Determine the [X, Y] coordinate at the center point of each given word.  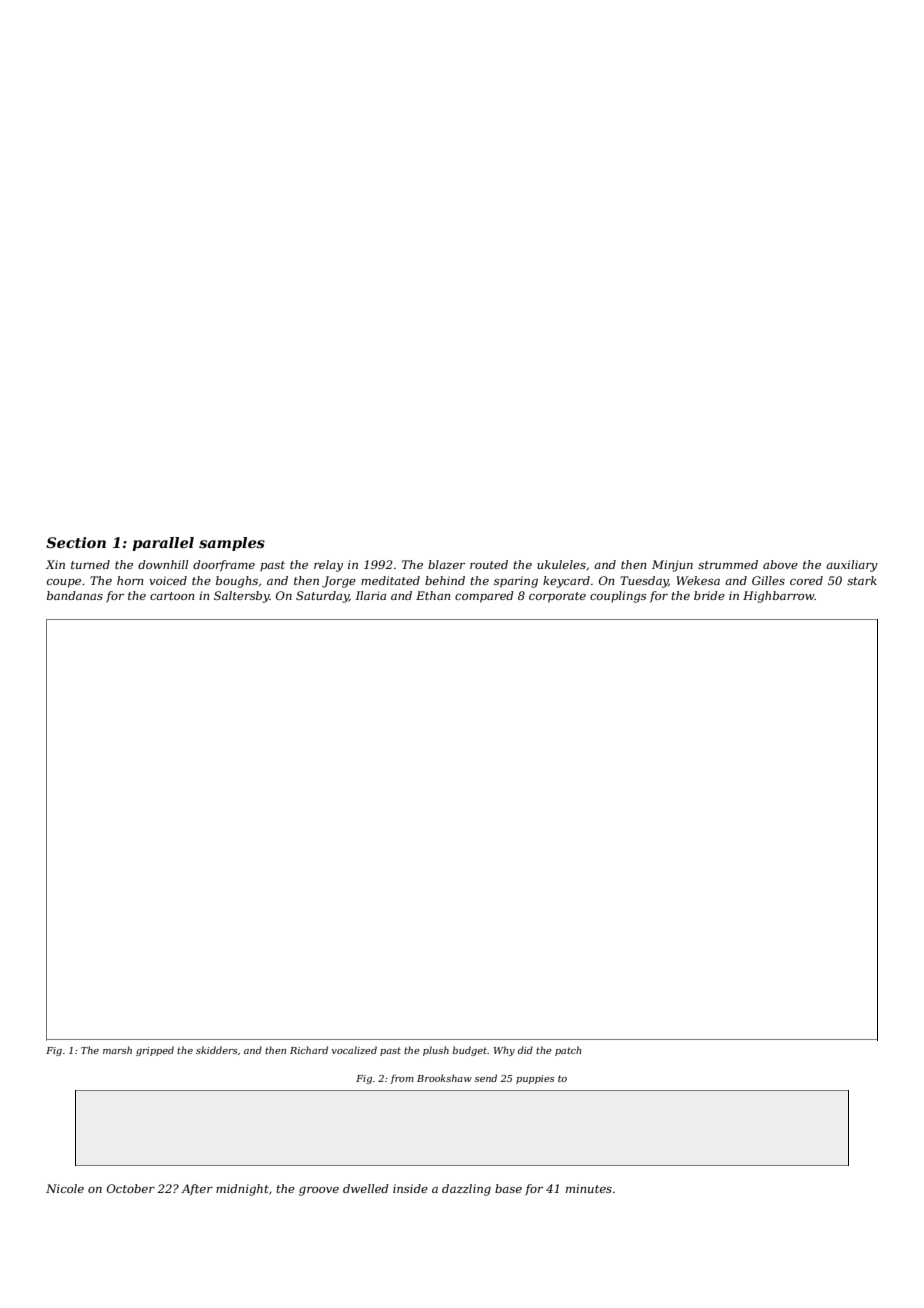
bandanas [75, 595]
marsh [117, 1050]
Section [76, 542]
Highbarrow [779, 597]
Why [504, 1051]
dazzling [466, 1190]
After [197, 1190]
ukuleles [561, 564]
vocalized [354, 1050]
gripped [155, 1051]
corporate [557, 597]
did [525, 1050]
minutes [589, 1188]
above [780, 564]
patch [568, 1051]
